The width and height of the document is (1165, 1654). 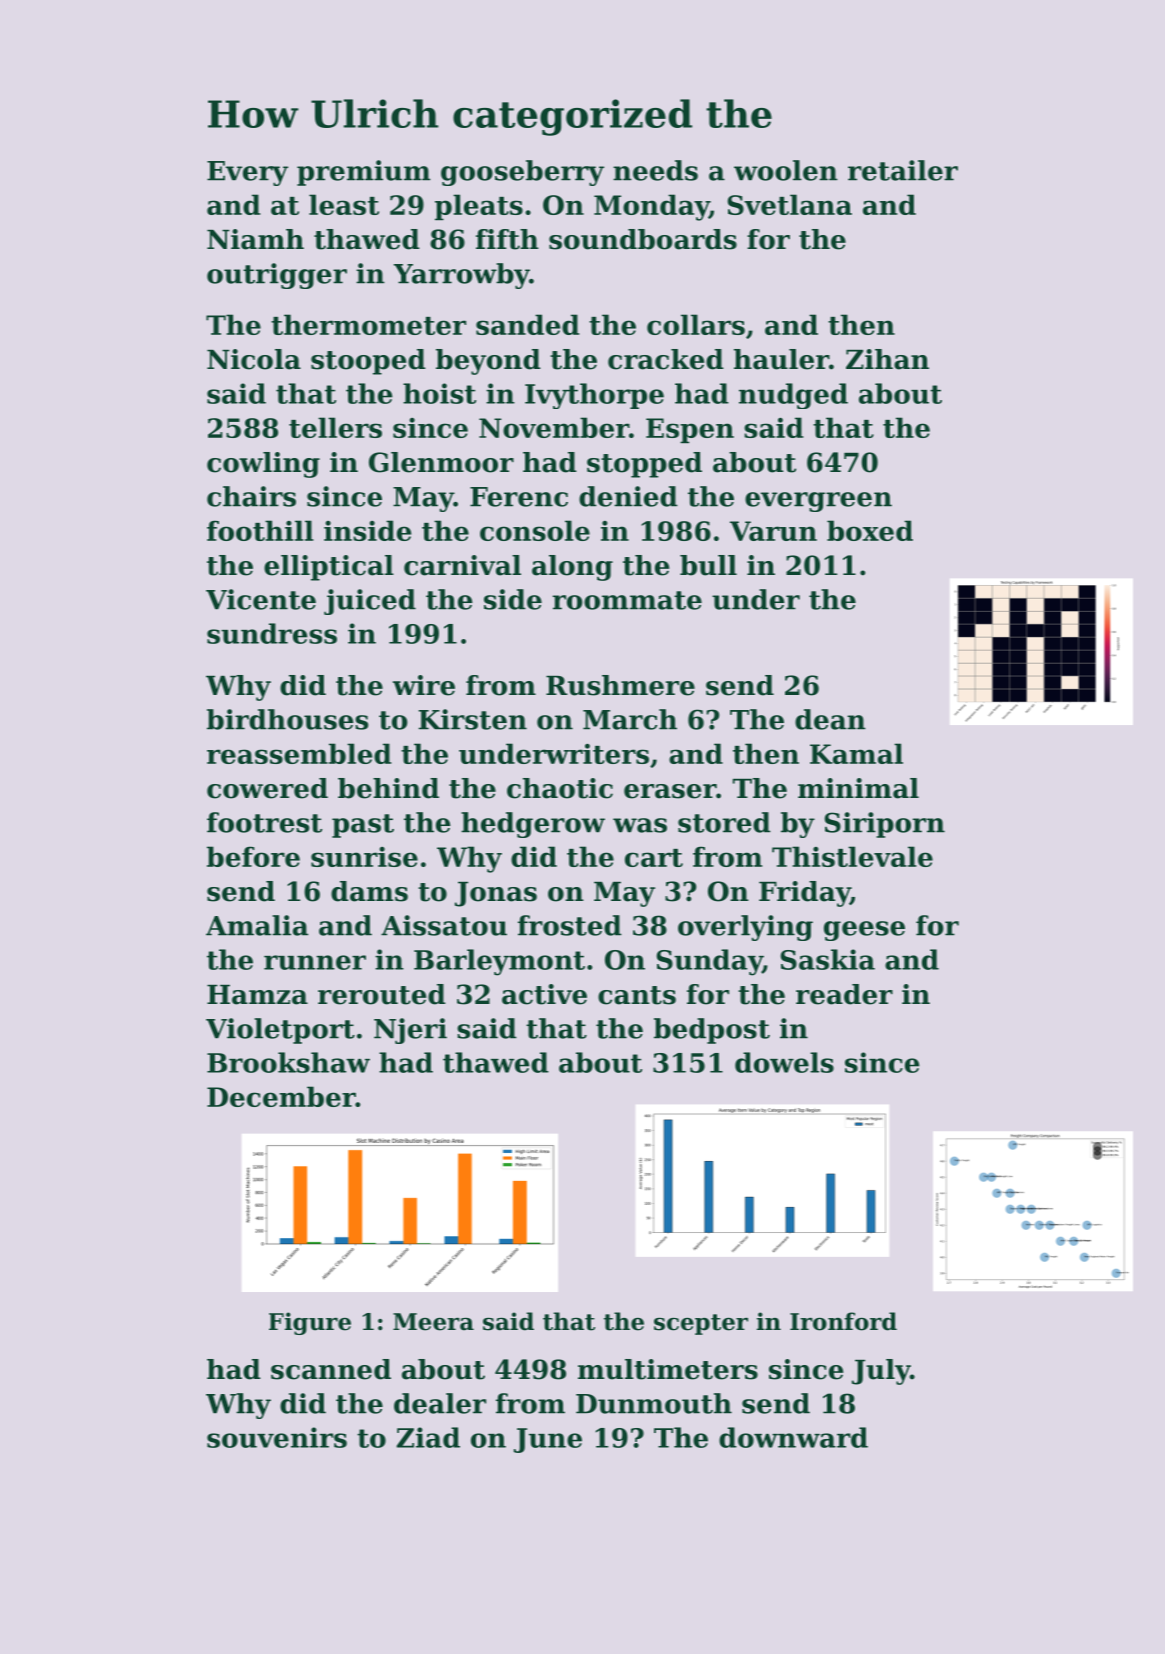 What do you see at coordinates (335, 427) in the document?
I see `tellers` at bounding box center [335, 427].
